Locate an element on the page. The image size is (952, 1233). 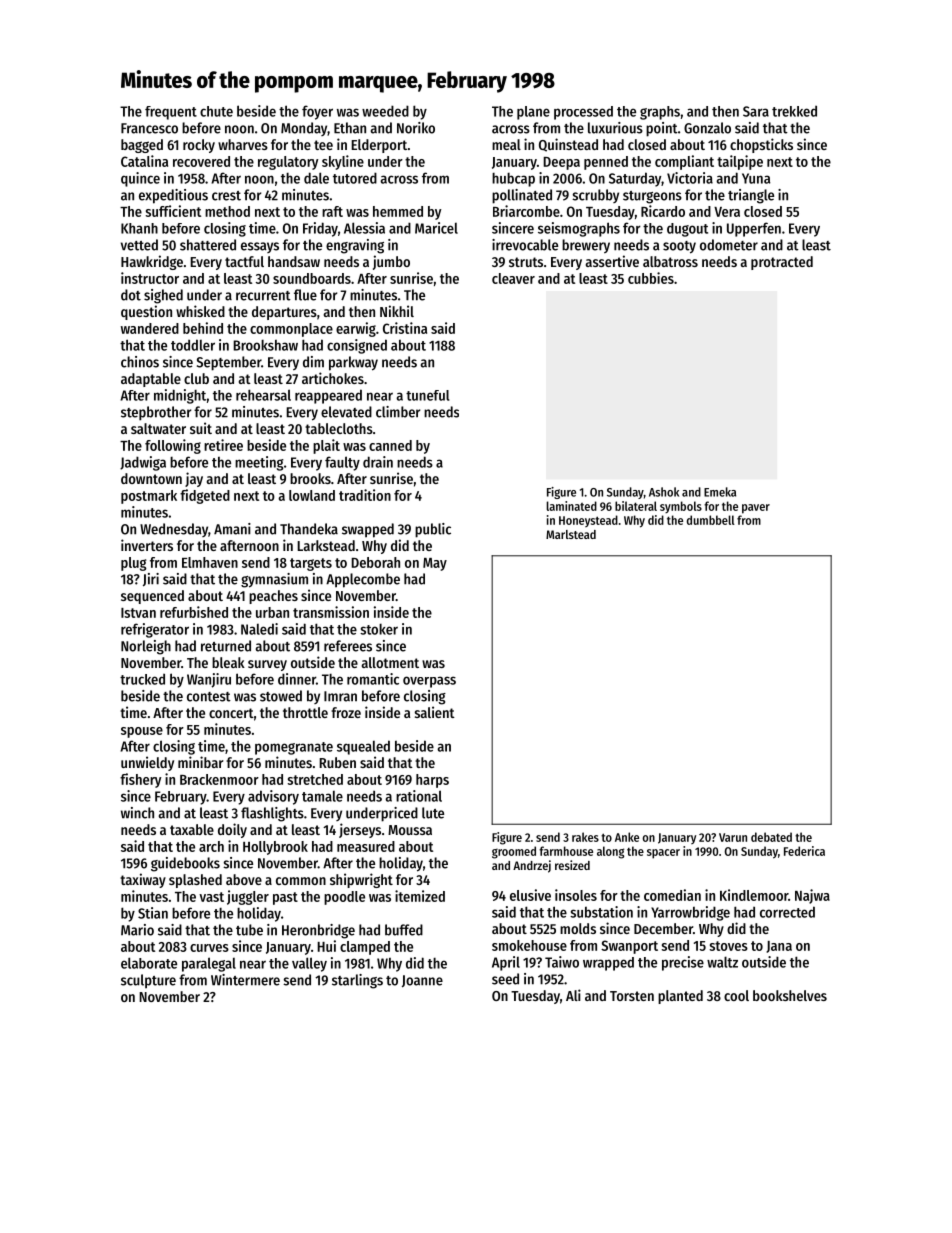
canned is located at coordinates (390, 445).
